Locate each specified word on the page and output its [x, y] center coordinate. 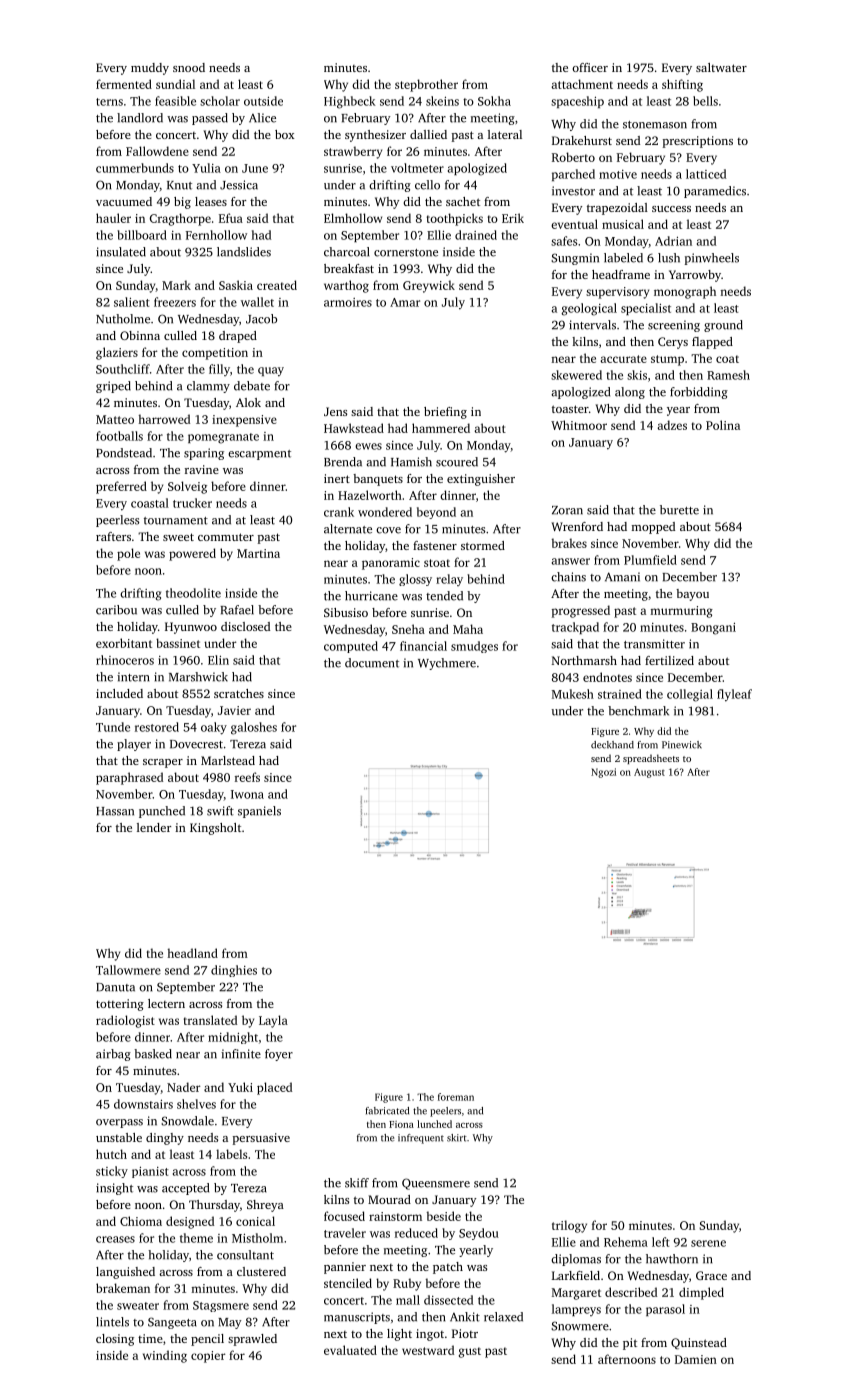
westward [428, 1350]
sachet [463, 201]
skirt [457, 1138]
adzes [672, 425]
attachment [582, 84]
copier [208, 1357]
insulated [121, 252]
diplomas [576, 1260]
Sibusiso [346, 612]
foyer [279, 1055]
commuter [226, 537]
